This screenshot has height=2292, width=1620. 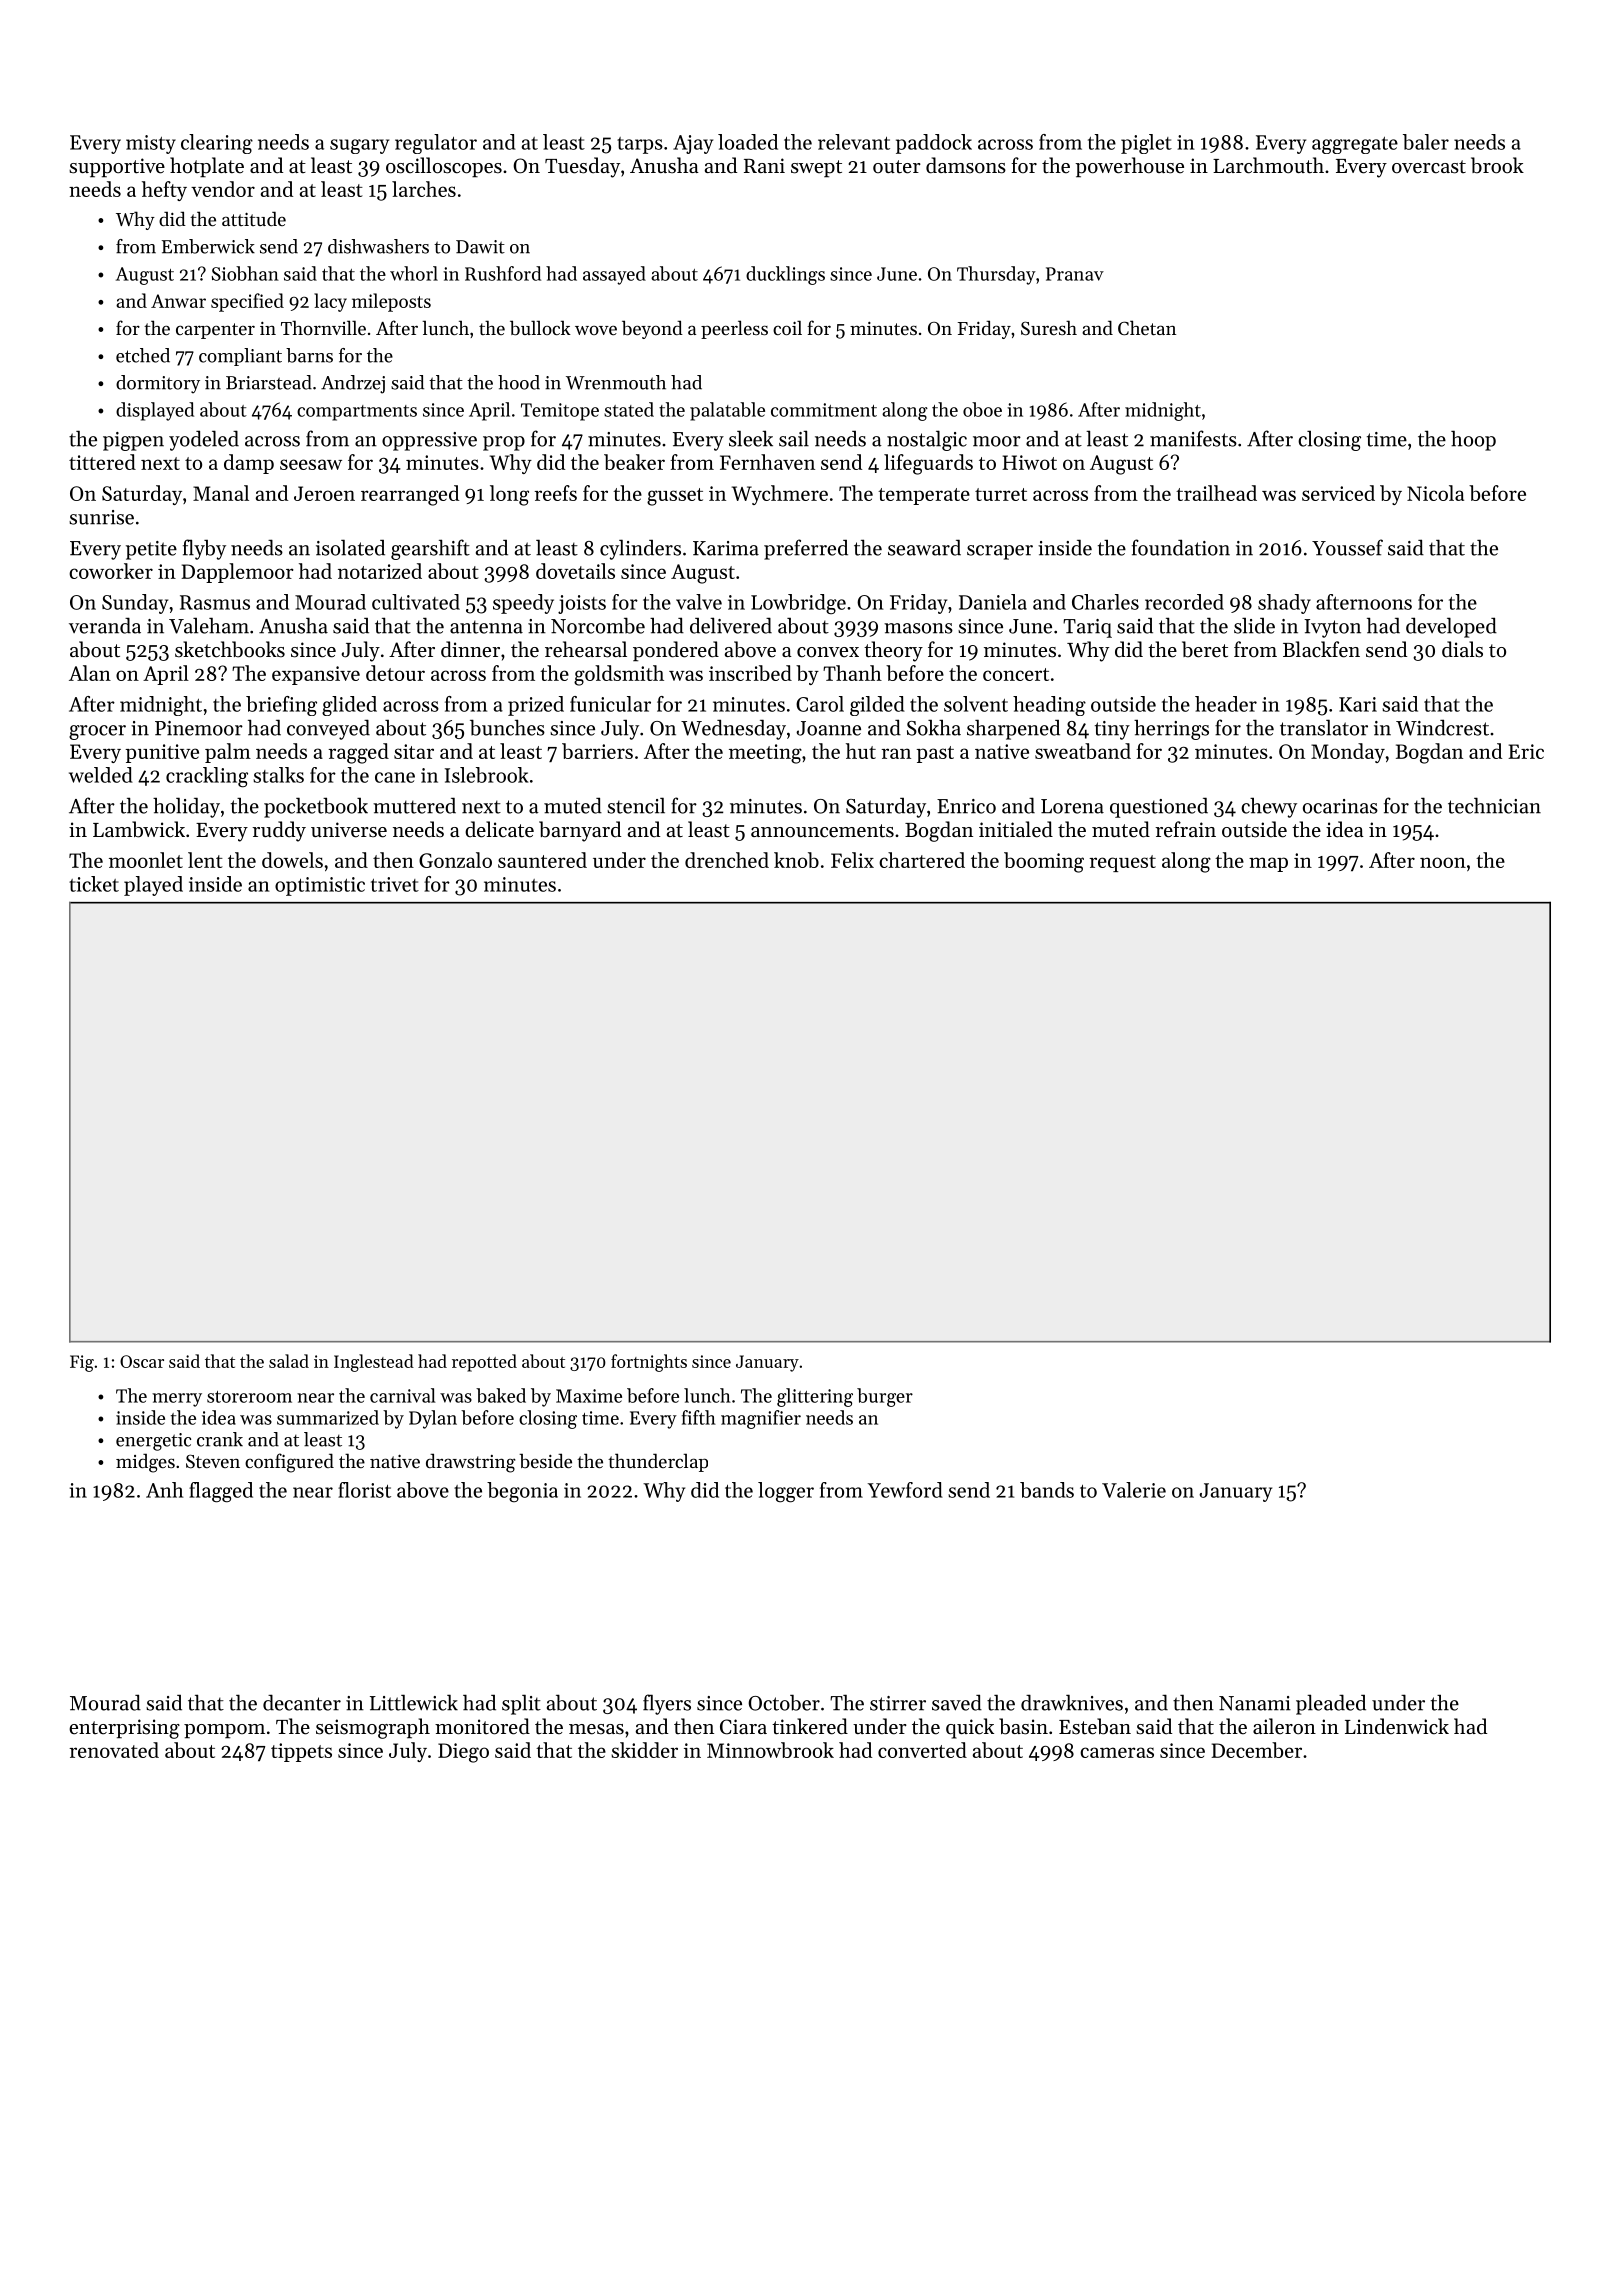 What do you see at coordinates (885, 1397) in the screenshot?
I see `burger` at bounding box center [885, 1397].
